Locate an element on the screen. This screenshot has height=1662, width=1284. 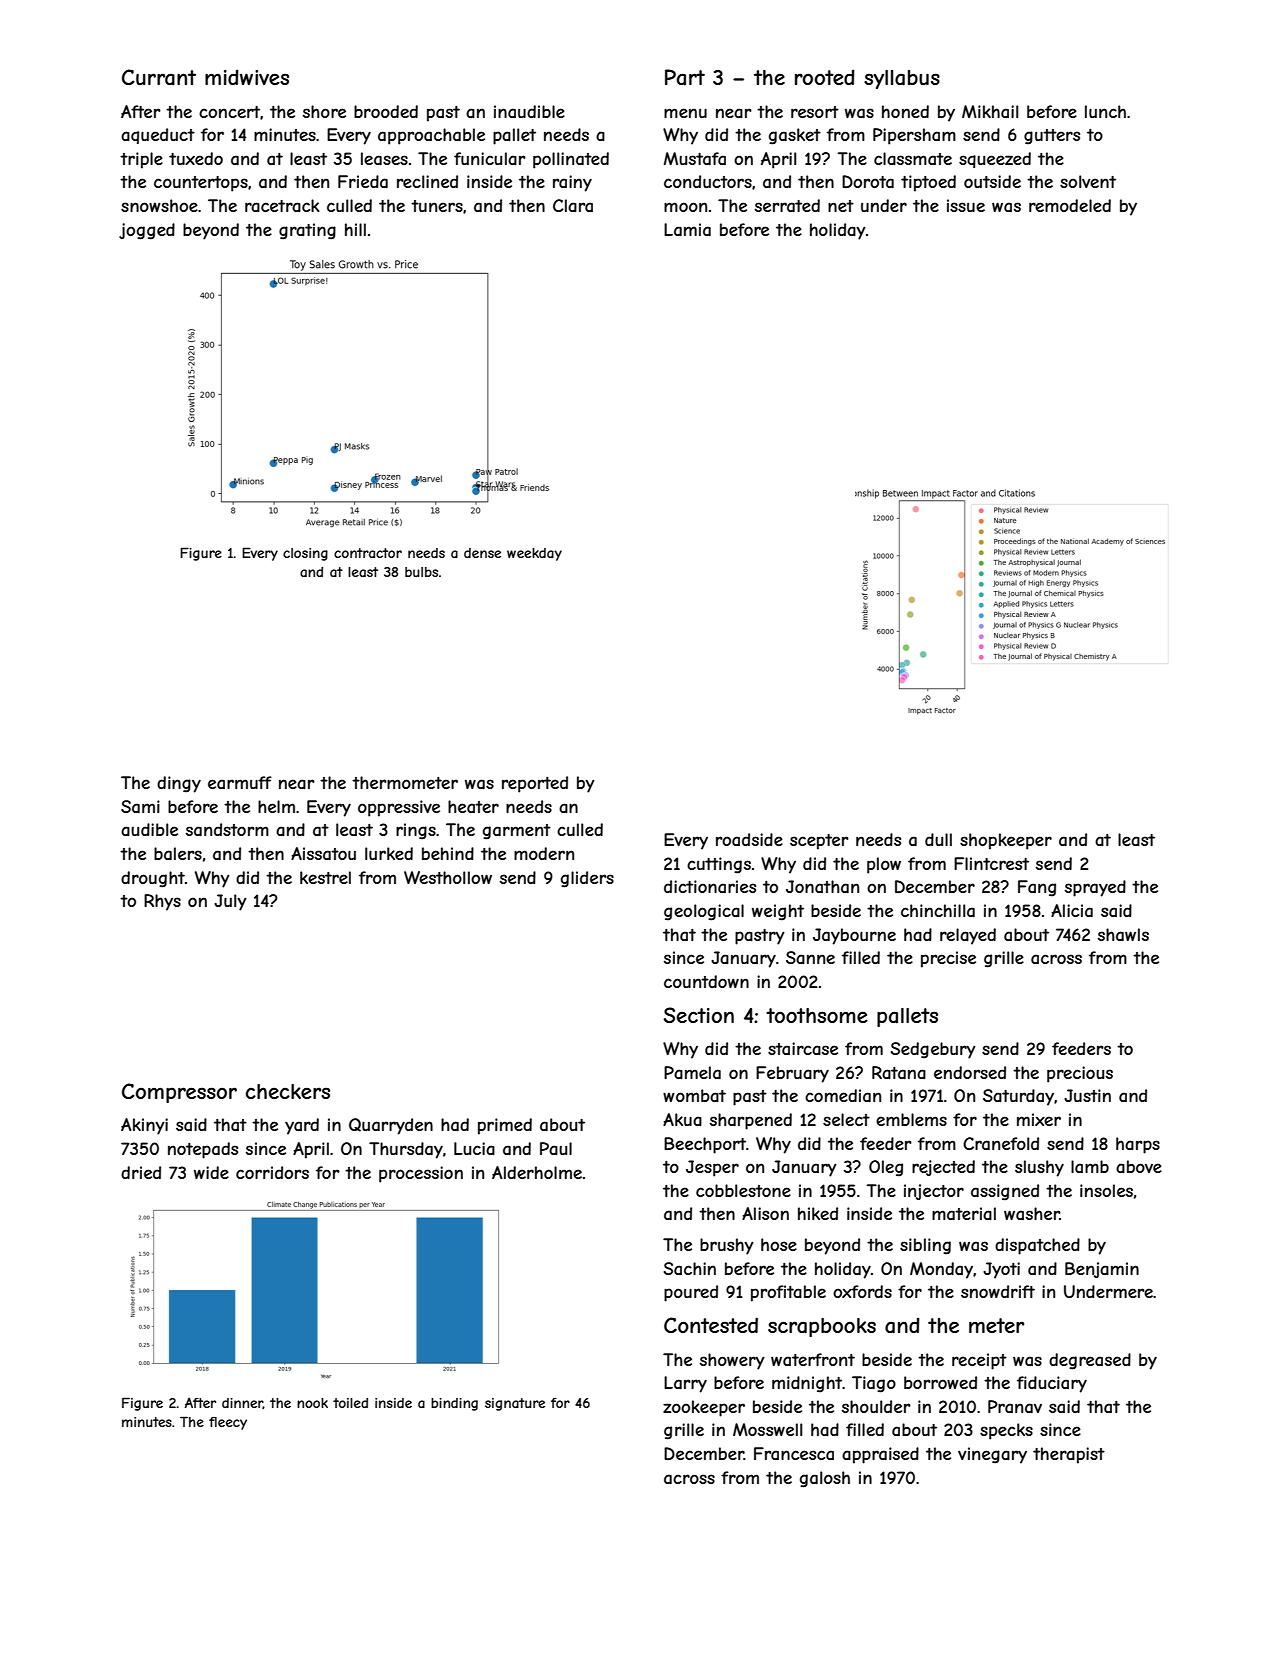
garment is located at coordinates (517, 832).
